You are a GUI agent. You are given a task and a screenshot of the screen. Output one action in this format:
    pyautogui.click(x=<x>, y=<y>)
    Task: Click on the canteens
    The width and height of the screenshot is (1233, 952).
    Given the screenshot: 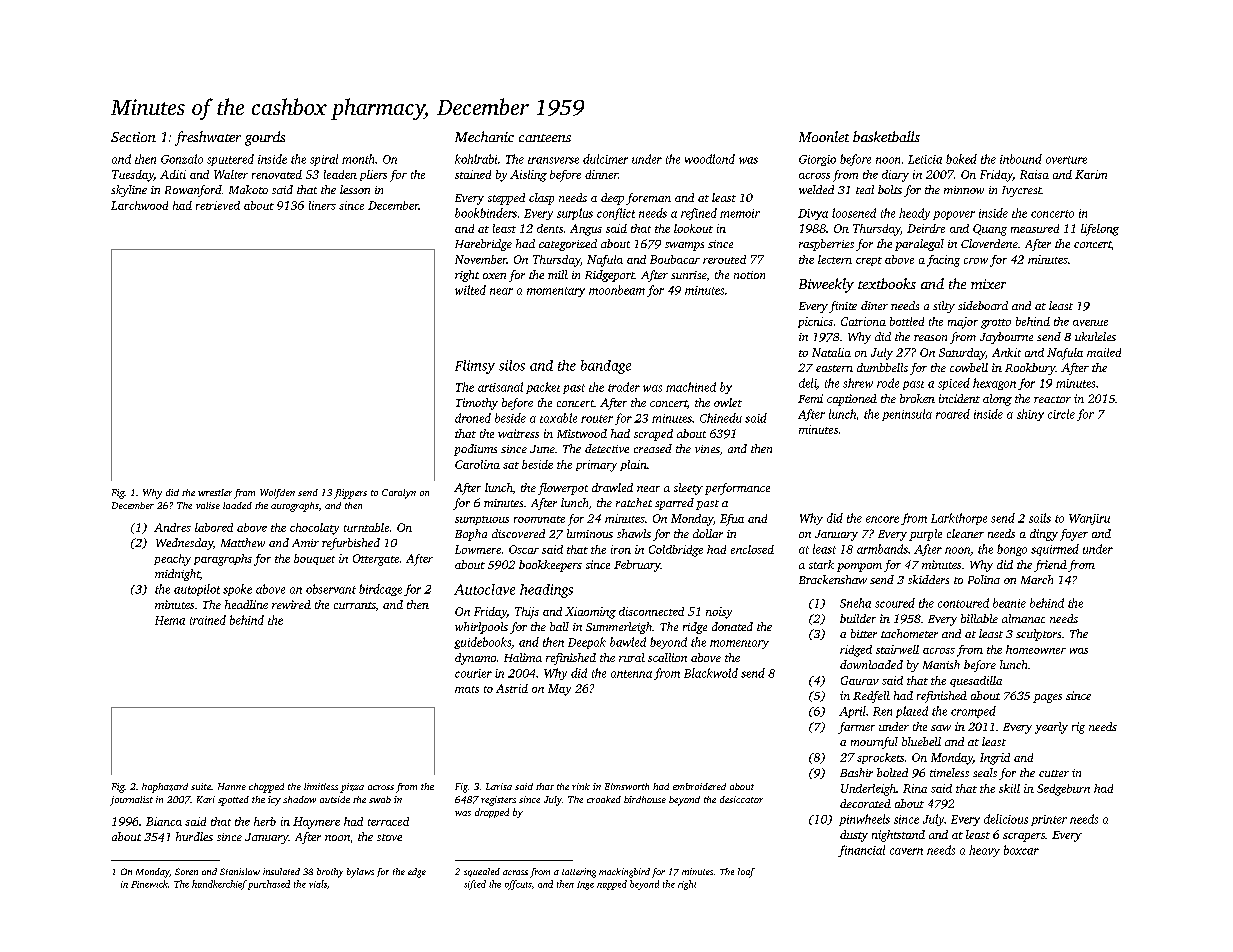 What is the action you would take?
    pyautogui.click(x=545, y=138)
